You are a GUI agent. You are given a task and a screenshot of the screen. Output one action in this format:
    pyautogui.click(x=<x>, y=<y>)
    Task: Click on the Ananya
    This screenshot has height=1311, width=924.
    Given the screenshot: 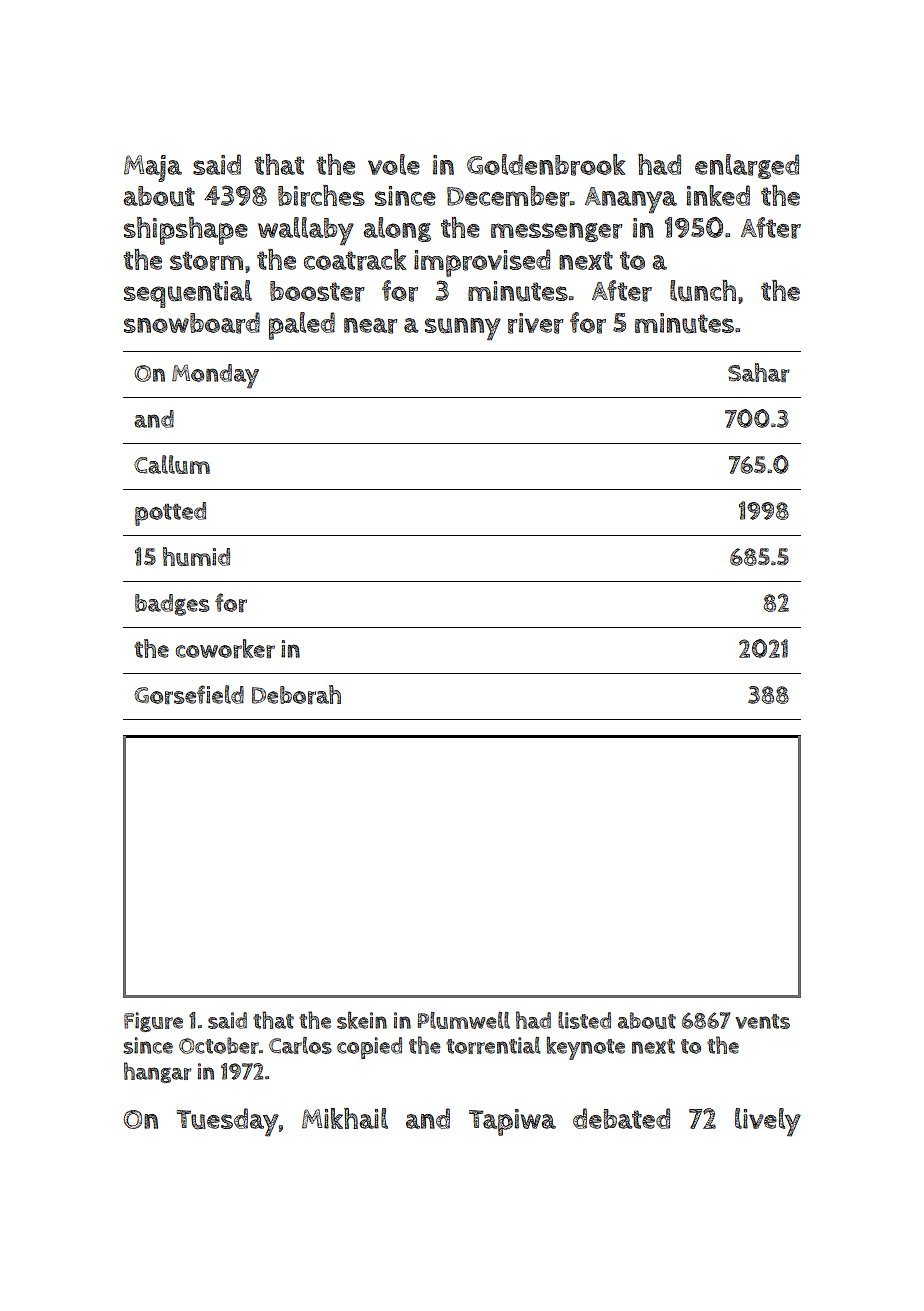 What is the action you would take?
    pyautogui.click(x=631, y=200)
